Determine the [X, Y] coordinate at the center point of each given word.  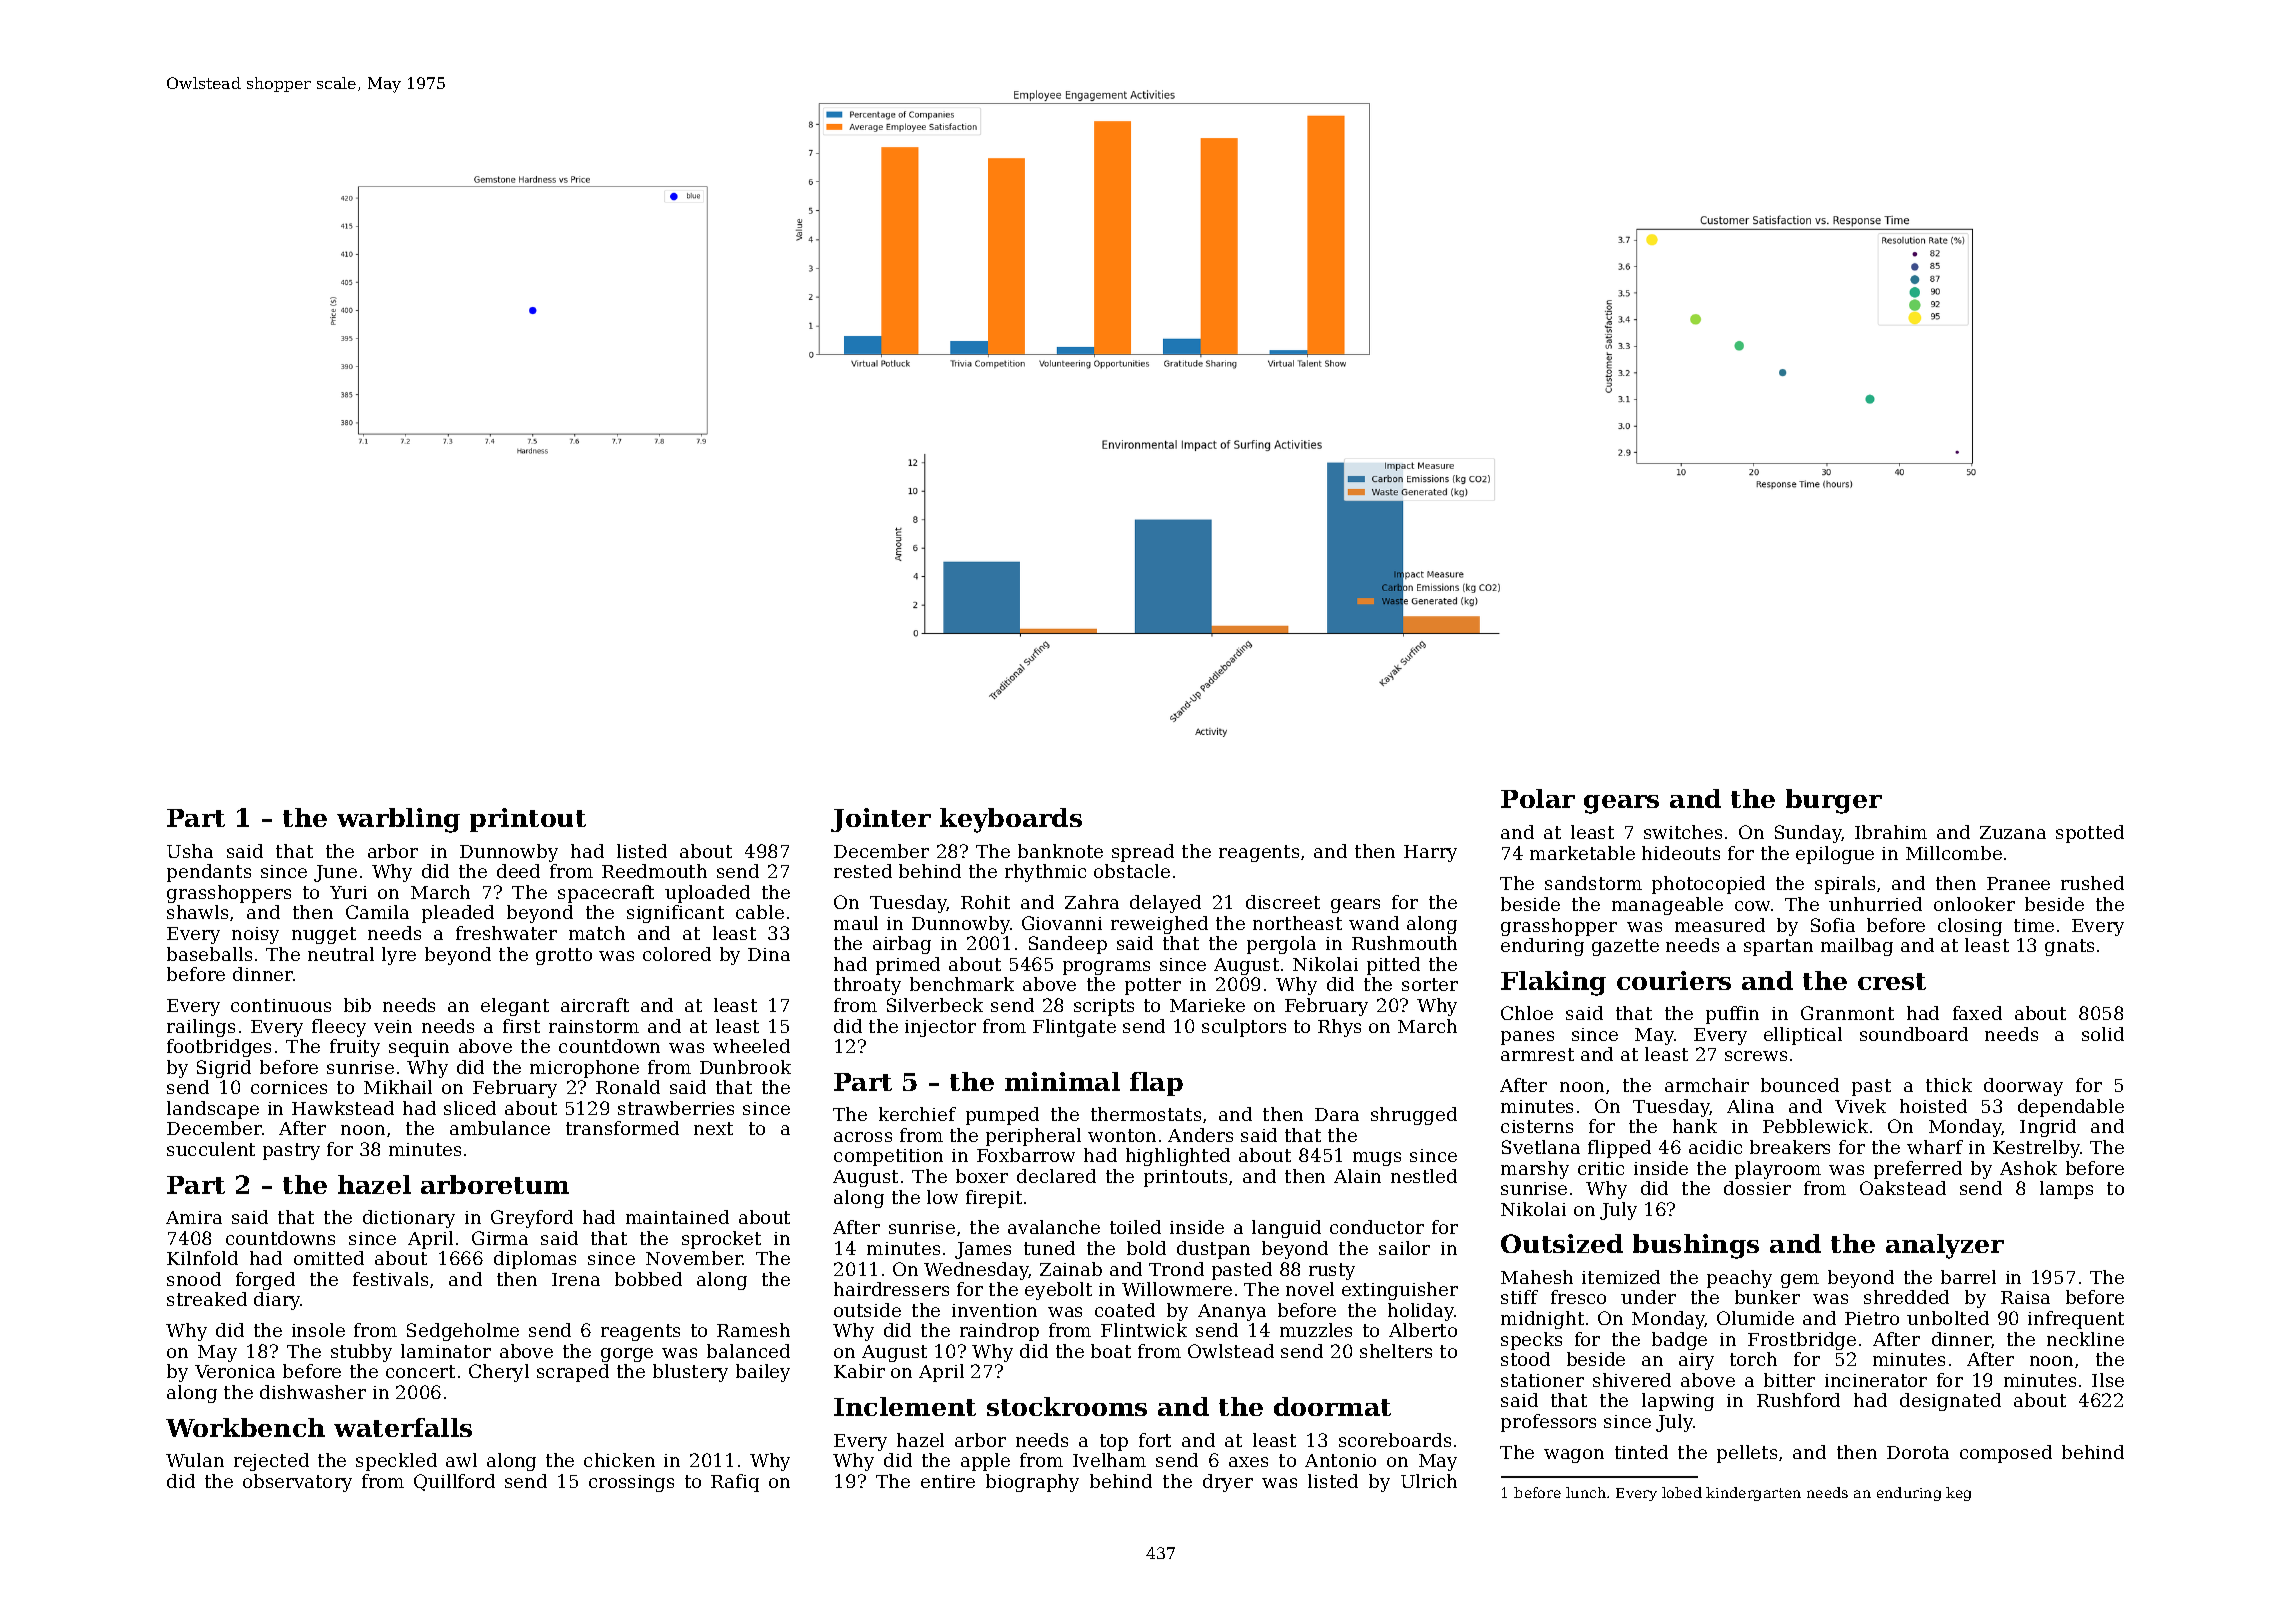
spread [1143, 853]
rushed [2092, 883]
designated [1950, 1402]
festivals [390, 1279]
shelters [1396, 1351]
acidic [1715, 1147]
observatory [297, 1483]
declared [1056, 1176]
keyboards [1011, 820]
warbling [398, 820]
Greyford [532, 1219]
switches [1683, 832]
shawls [197, 912]
